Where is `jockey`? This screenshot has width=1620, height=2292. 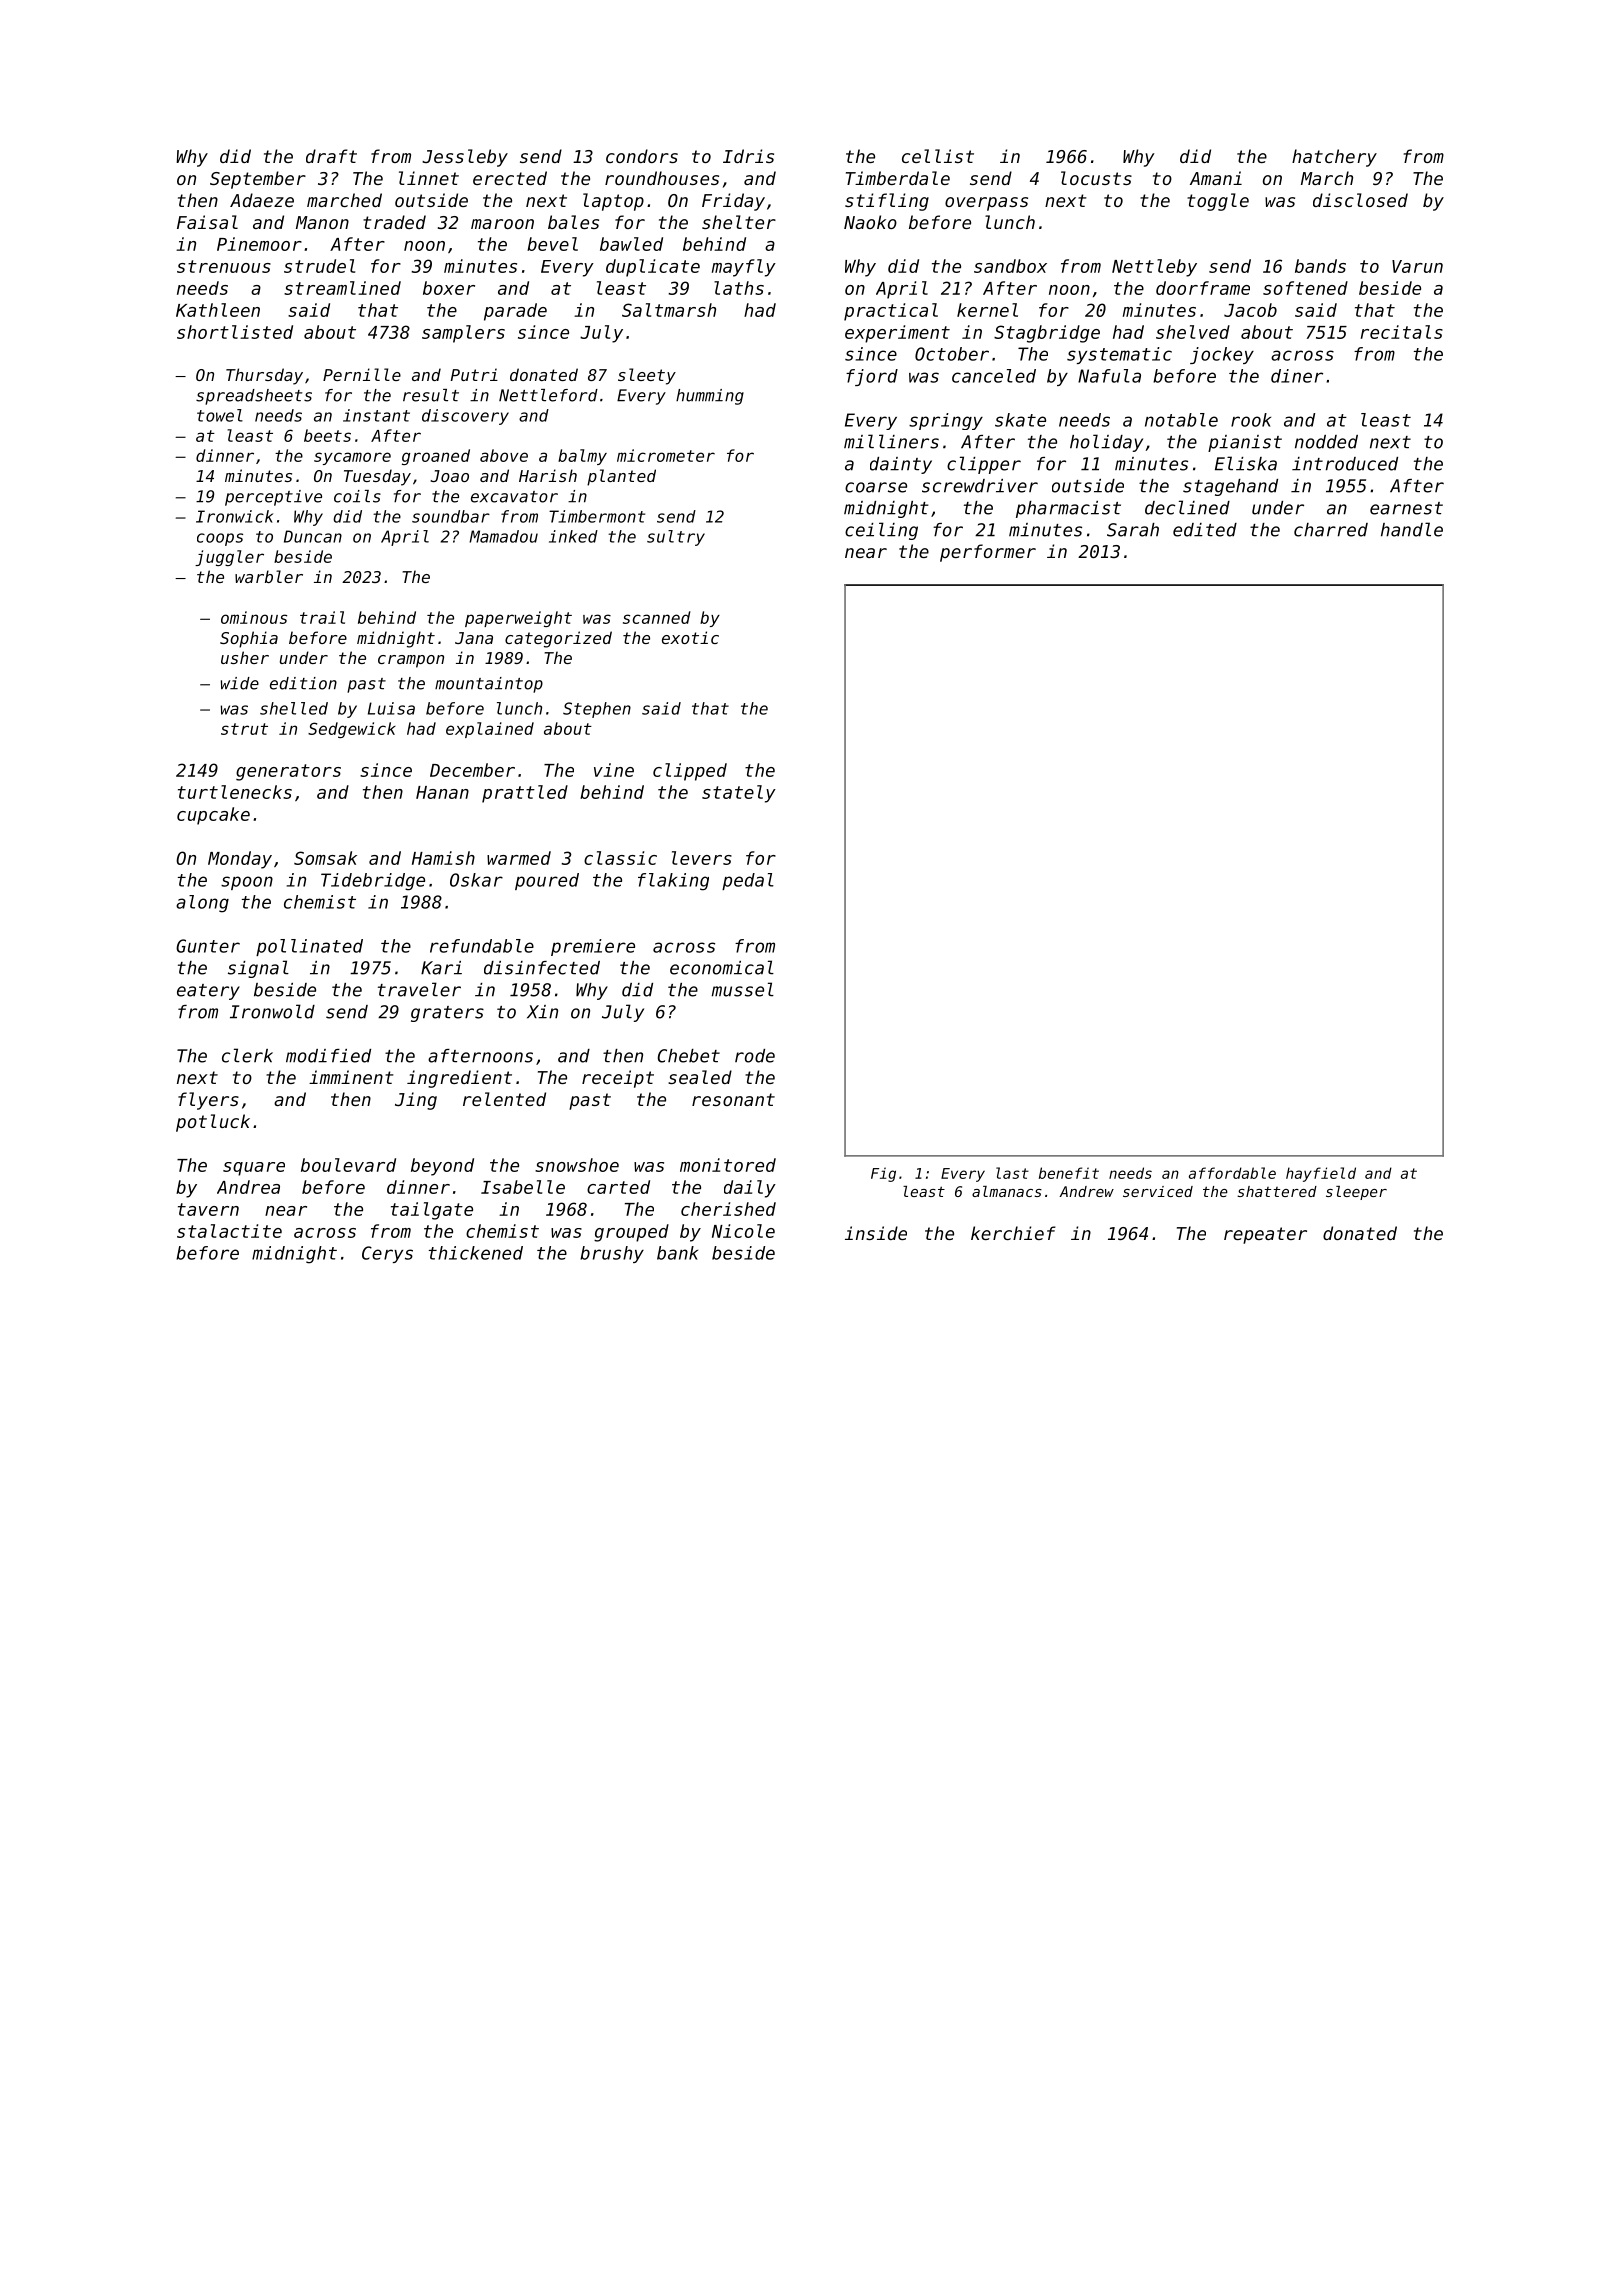 jockey is located at coordinates (1222, 355).
